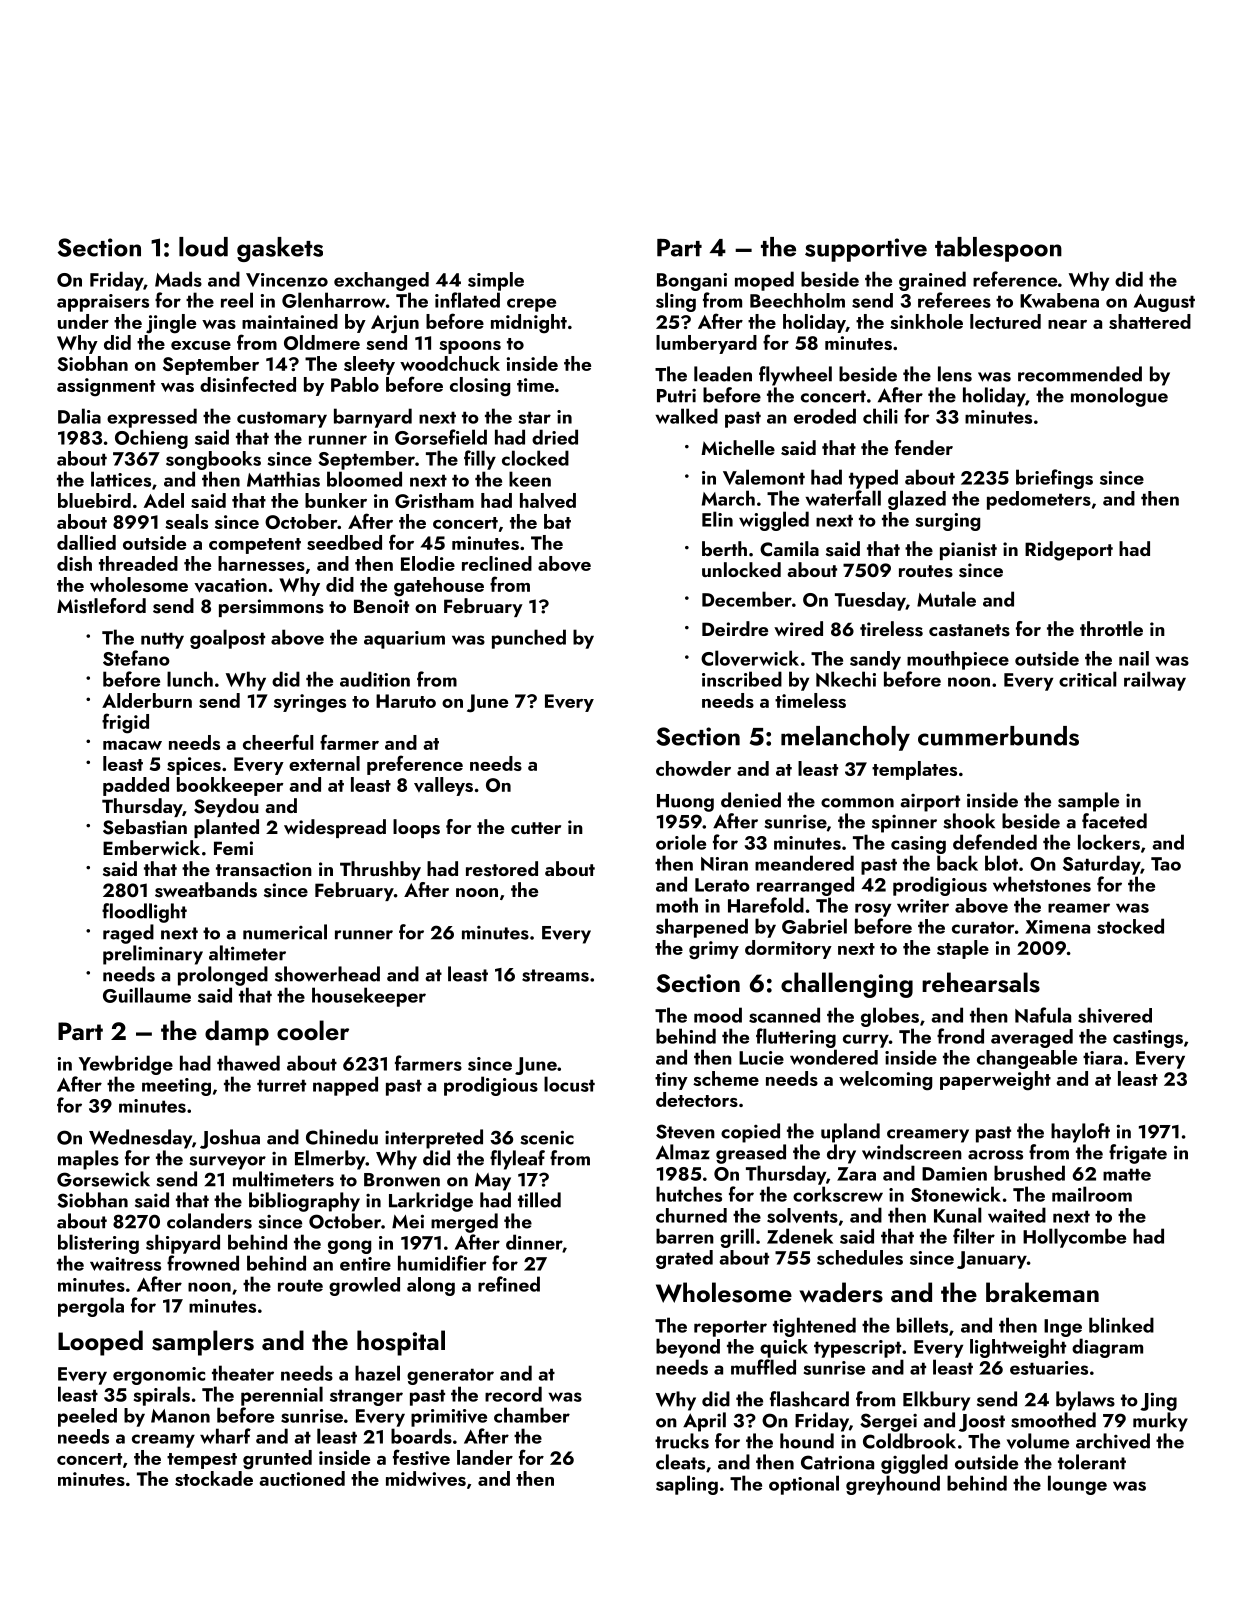  What do you see at coordinates (145, 827) in the screenshot?
I see `Sebastian` at bounding box center [145, 827].
